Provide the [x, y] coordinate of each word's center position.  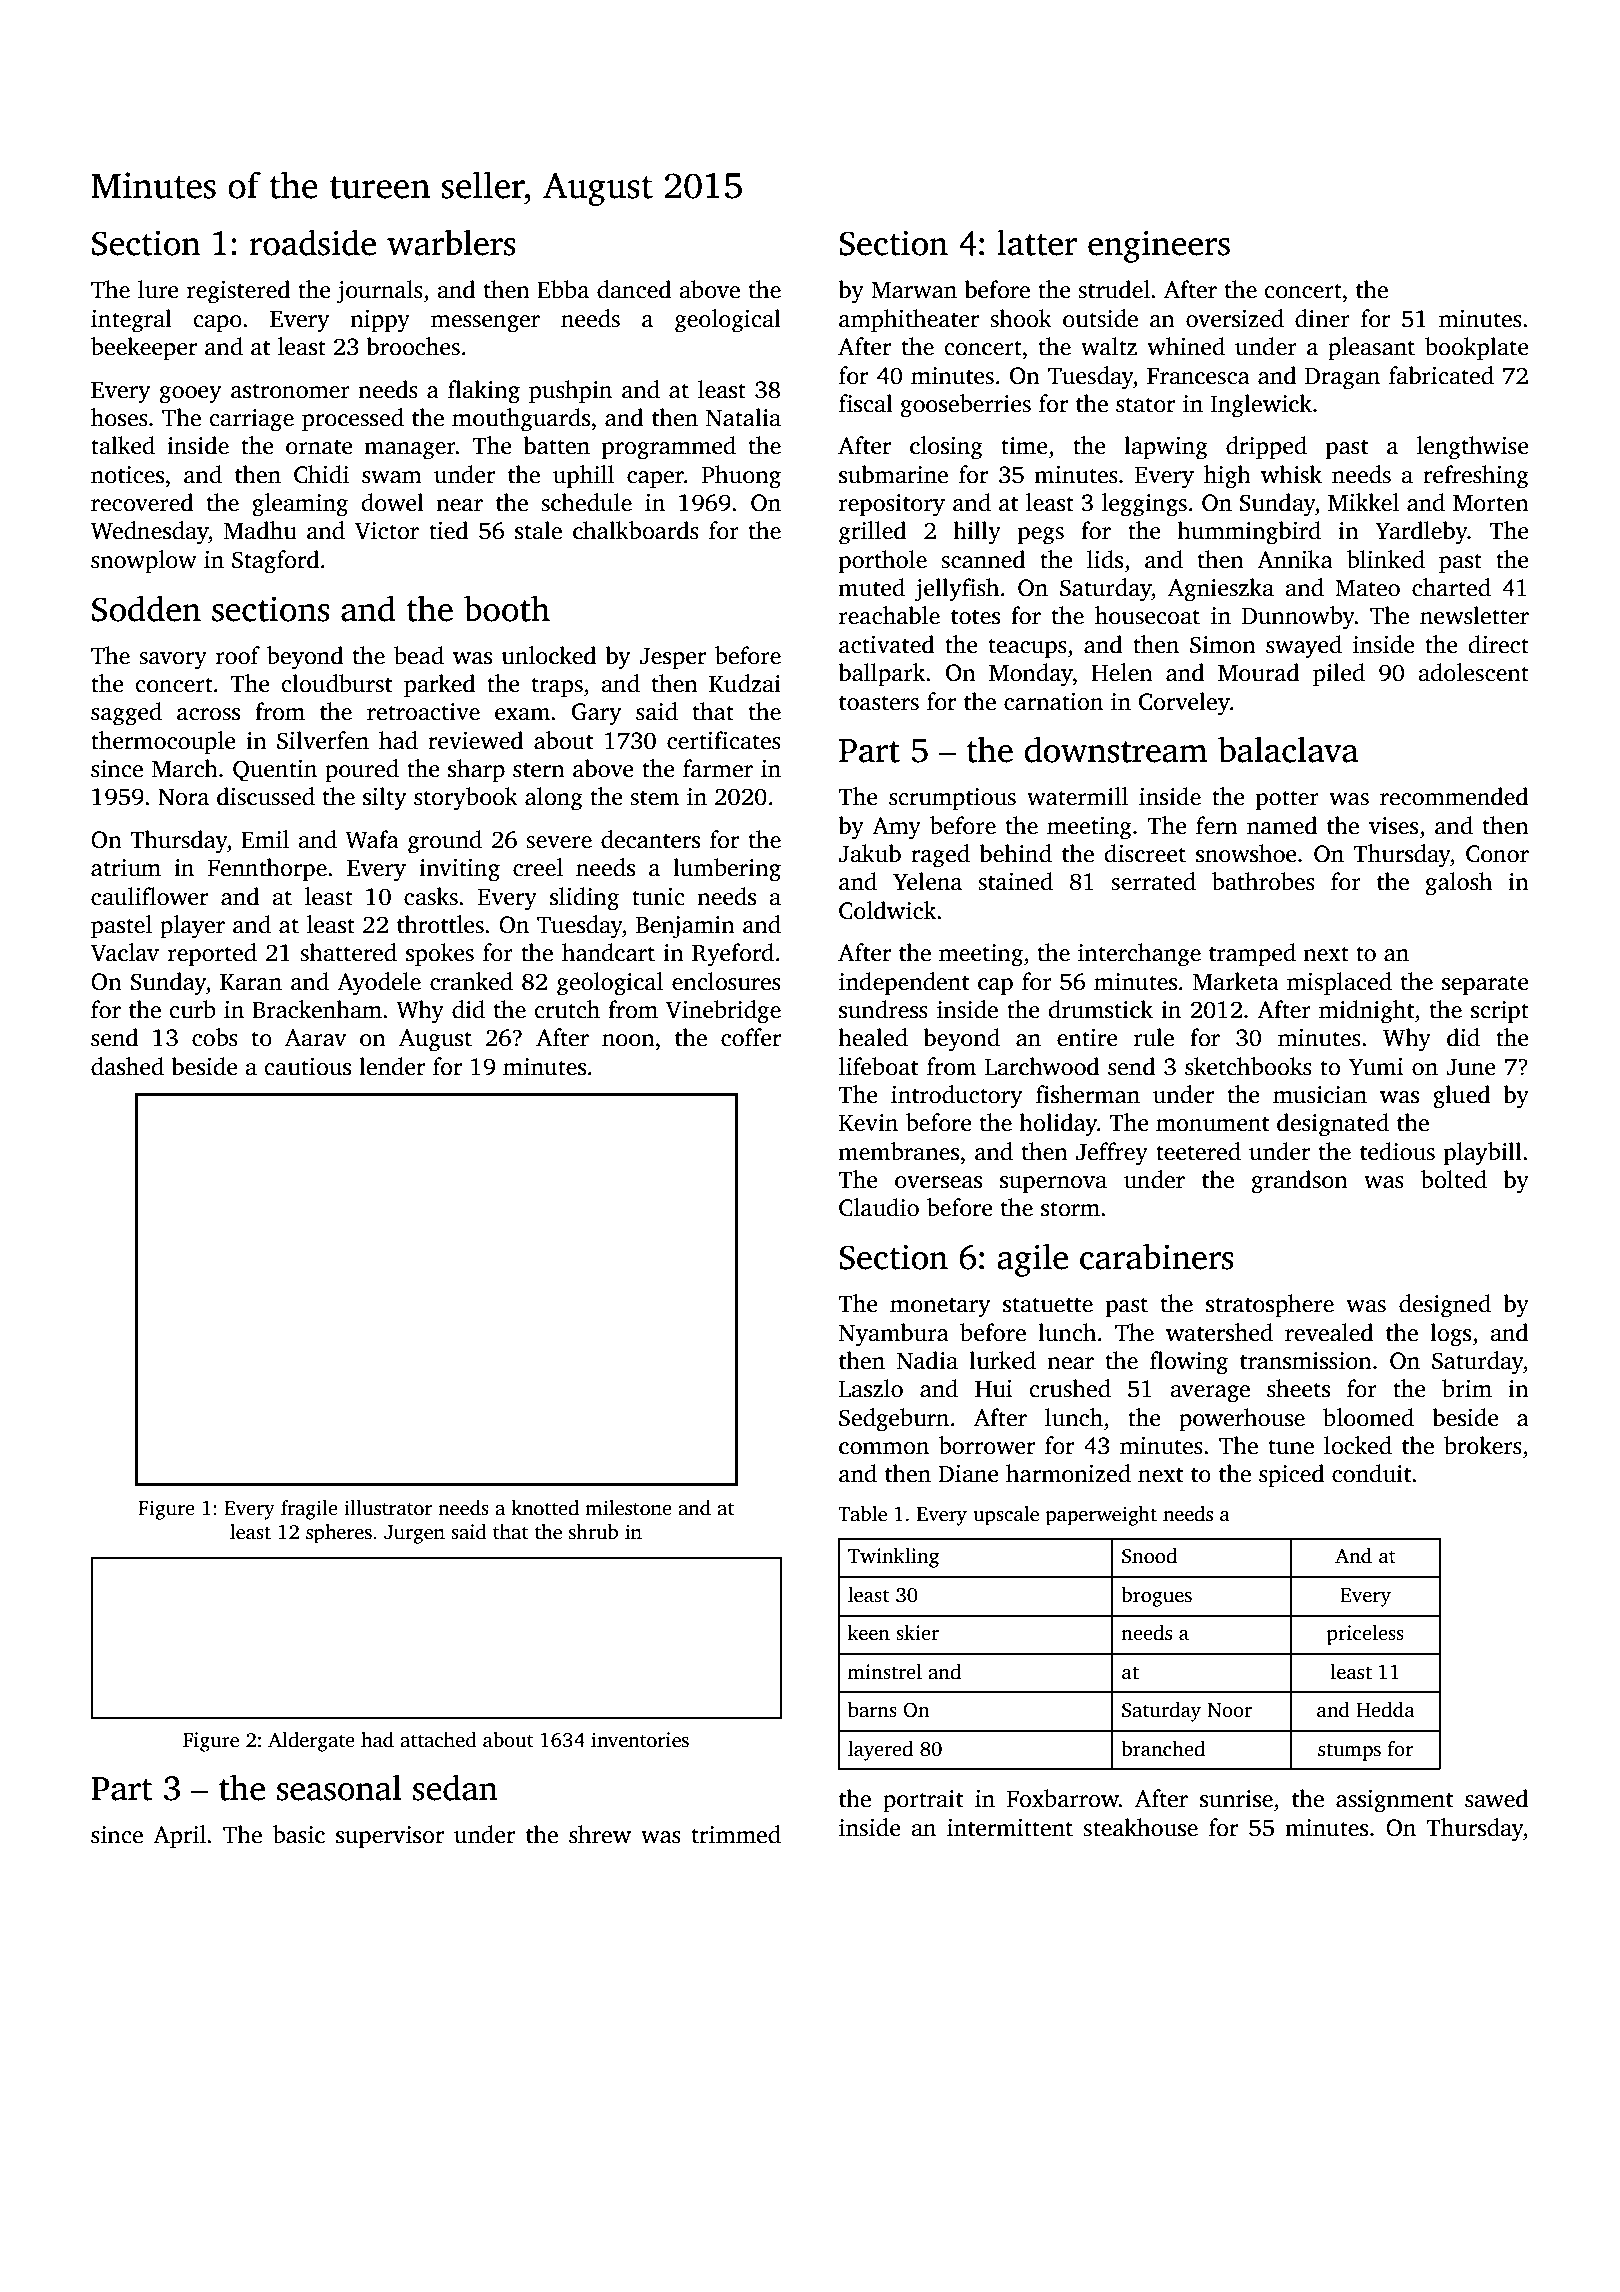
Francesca [1198, 376]
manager [410, 451]
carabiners [1157, 1256]
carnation [1053, 702]
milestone [628, 1508]
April [179, 1836]
